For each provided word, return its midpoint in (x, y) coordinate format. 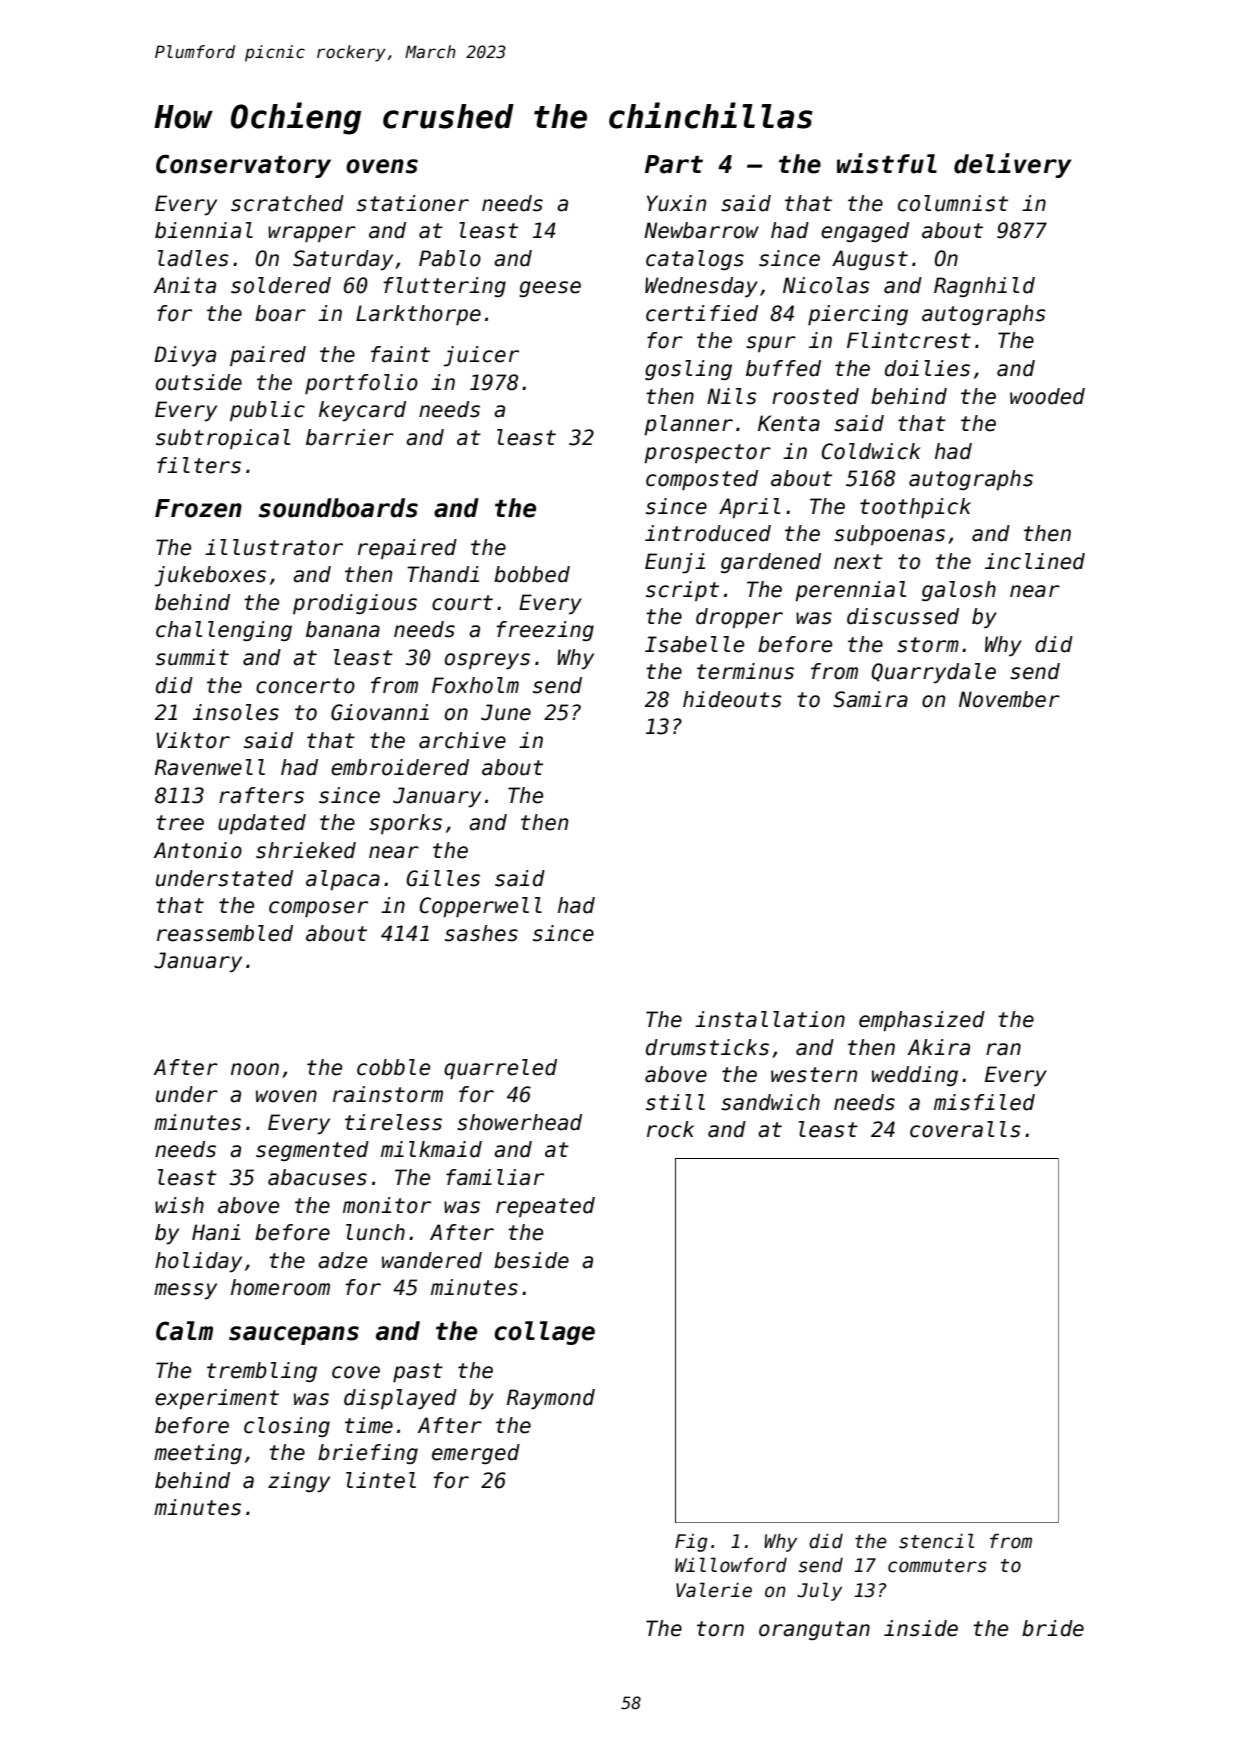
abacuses (317, 1177)
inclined (1035, 561)
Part (674, 164)
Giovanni (380, 712)
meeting (198, 1454)
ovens (382, 166)
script (682, 591)
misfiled (984, 1102)
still (675, 1102)
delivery (1013, 165)
